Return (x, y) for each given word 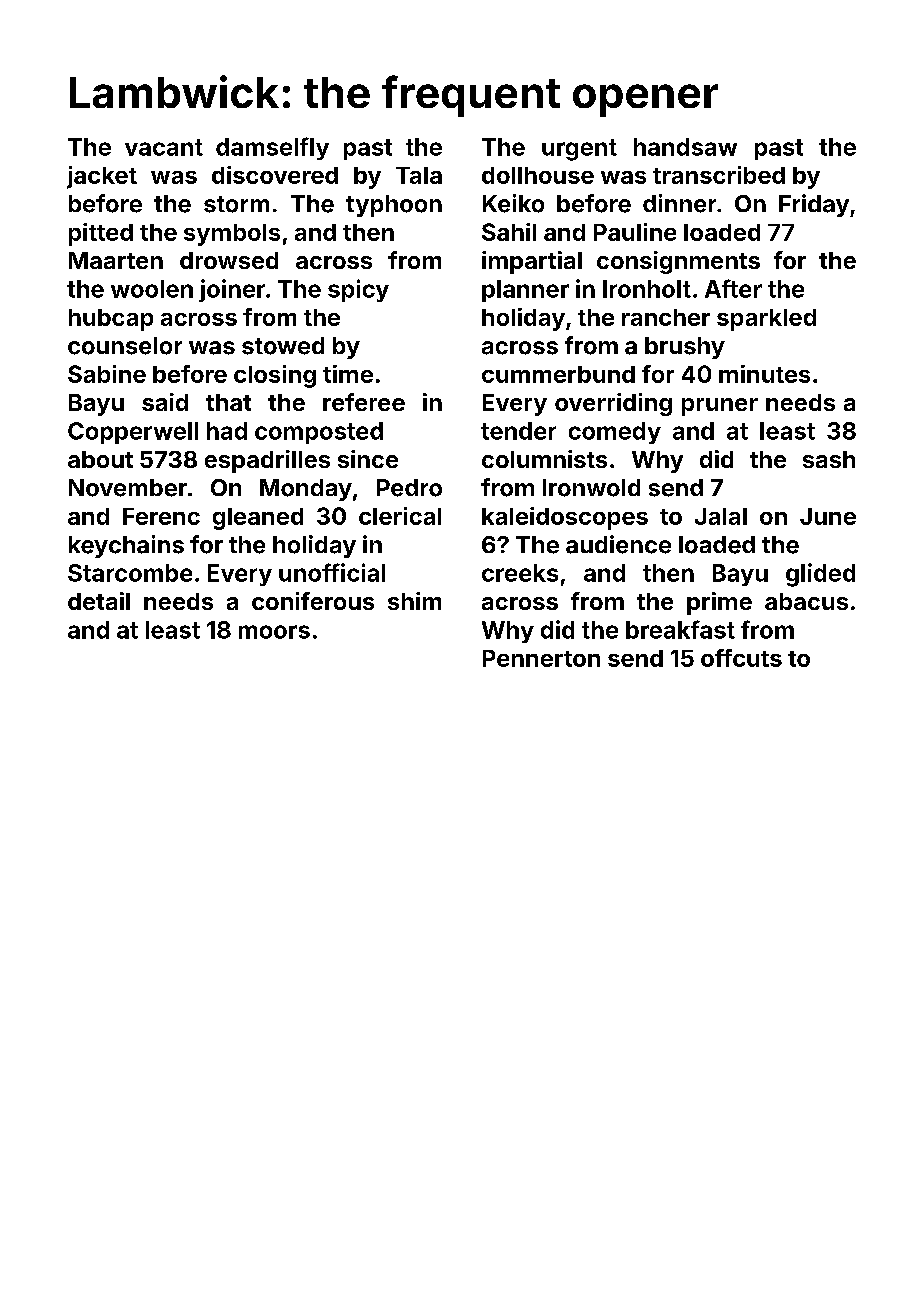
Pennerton (541, 658)
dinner (679, 203)
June (828, 516)
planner (525, 291)
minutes (764, 374)
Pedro (409, 488)
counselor (125, 346)
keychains (126, 546)
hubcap (111, 320)
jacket (102, 177)
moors (274, 632)
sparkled (766, 320)
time (348, 374)
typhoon (394, 206)
